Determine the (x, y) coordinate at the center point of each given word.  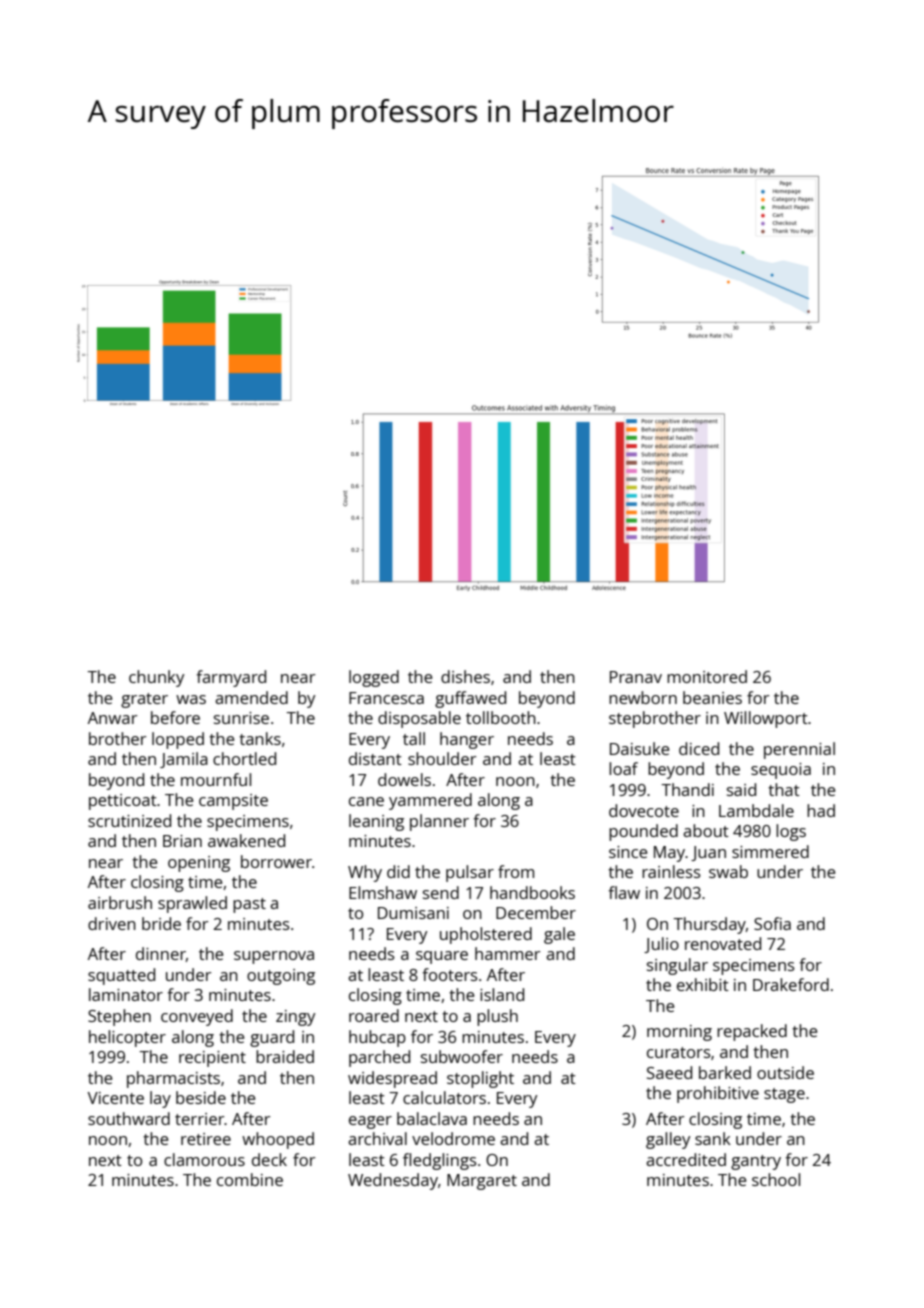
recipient (212, 1059)
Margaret (482, 1182)
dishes (465, 676)
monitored (707, 676)
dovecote (644, 810)
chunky (156, 678)
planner (439, 822)
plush (497, 1017)
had (821, 810)
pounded (643, 832)
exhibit (703, 984)
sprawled (192, 904)
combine (250, 1179)
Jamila (184, 760)
